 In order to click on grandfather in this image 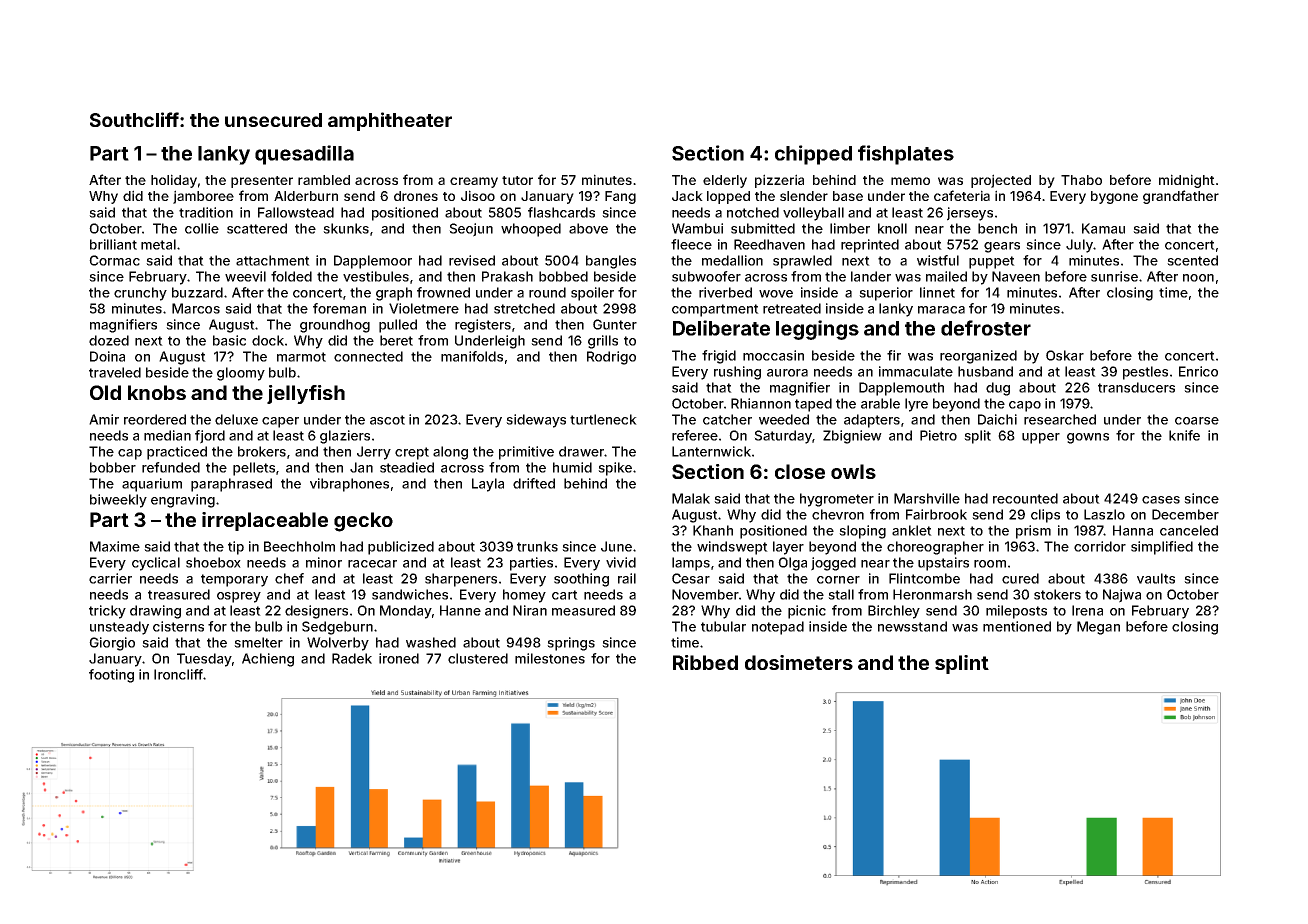, I will do `click(1181, 197)`.
